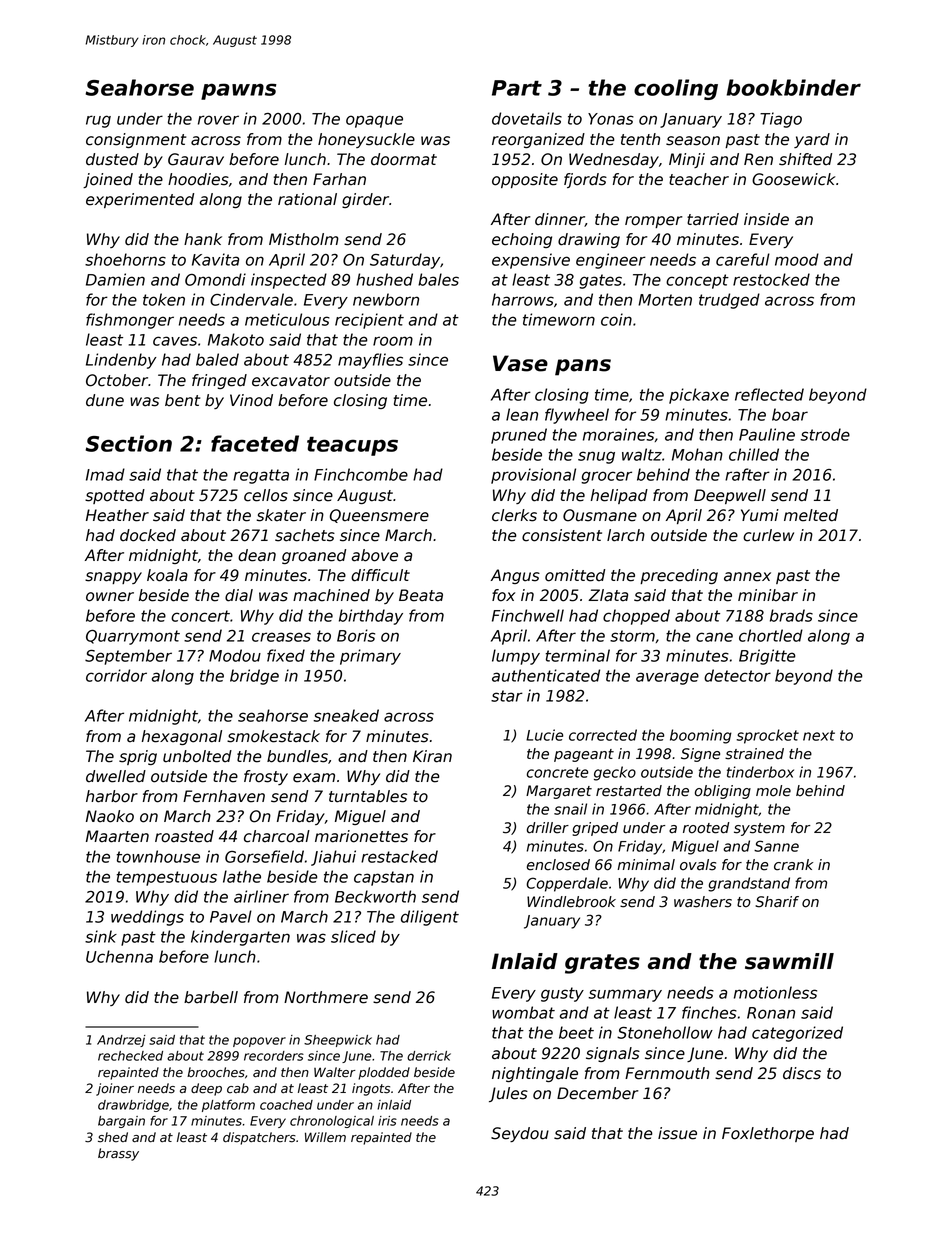 The height and width of the screenshot is (1233, 952). What do you see at coordinates (116, 776) in the screenshot?
I see `dwelled` at bounding box center [116, 776].
